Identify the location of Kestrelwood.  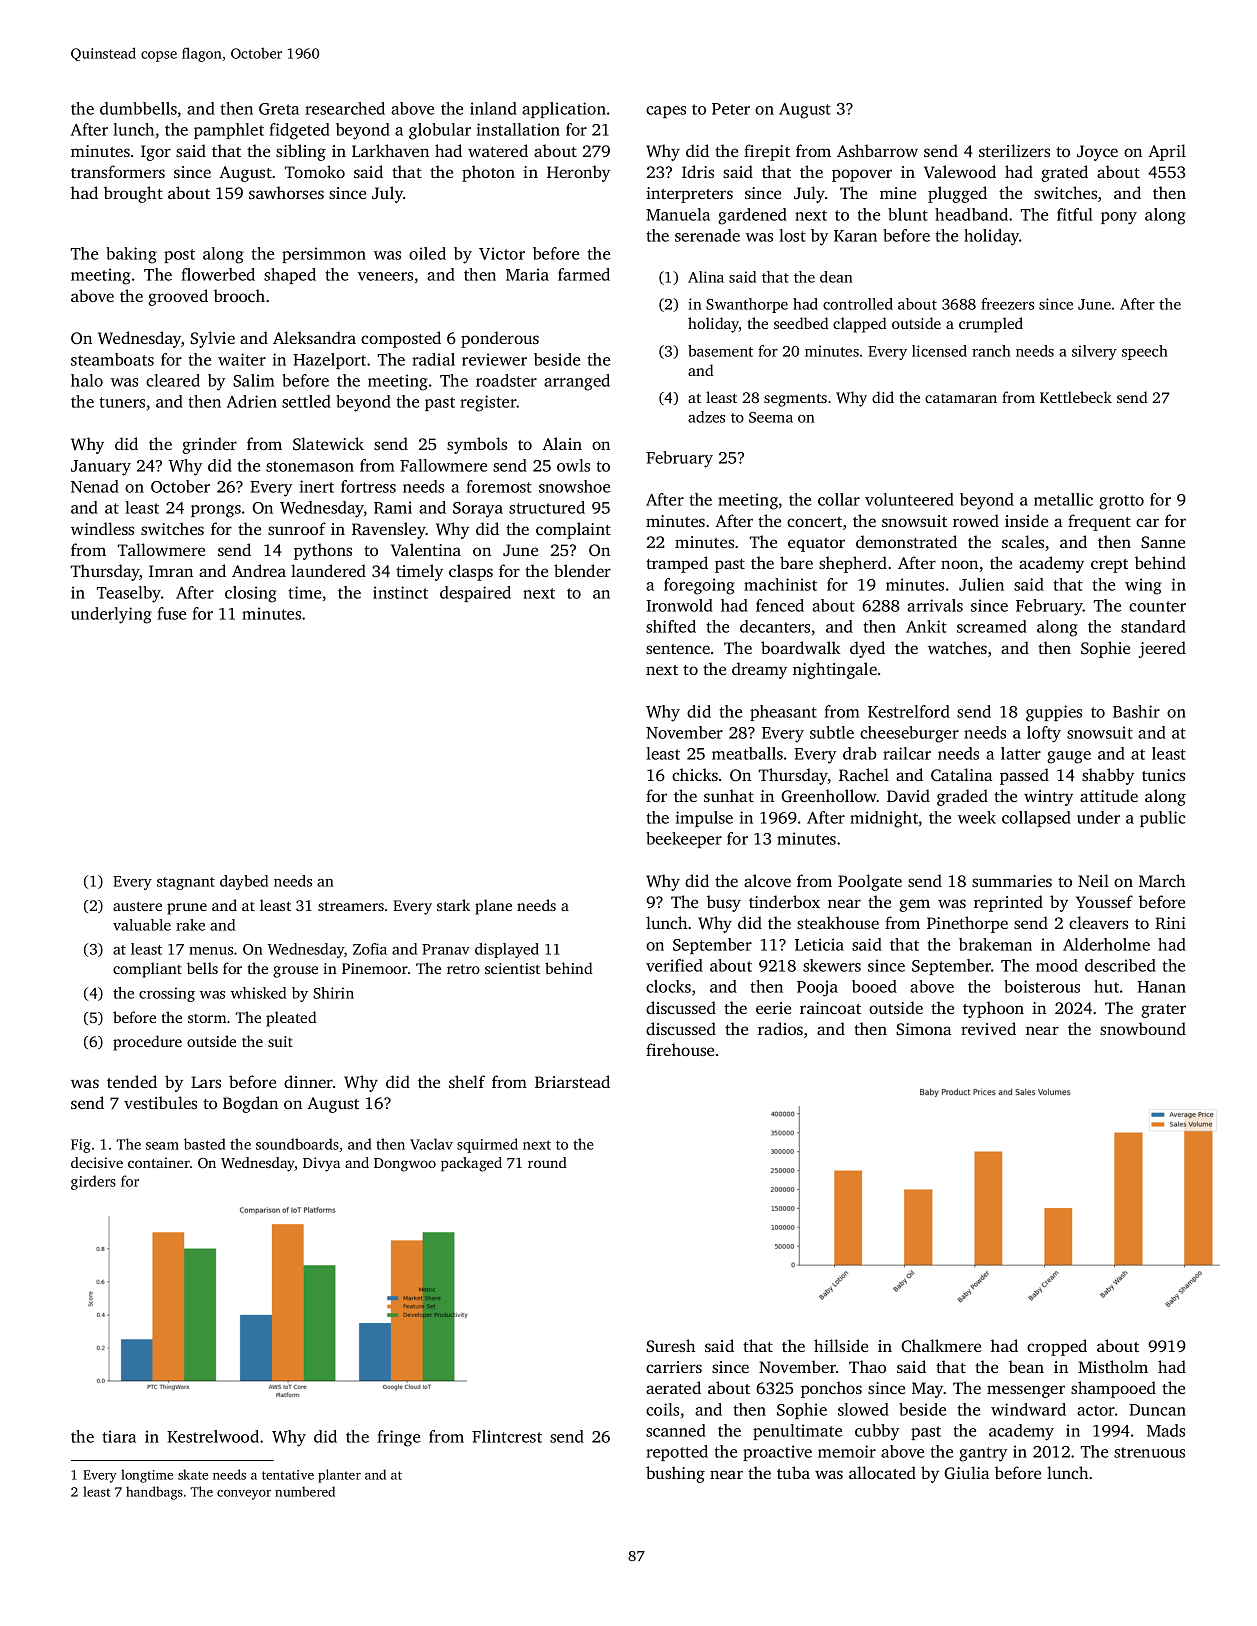
(213, 1436).
